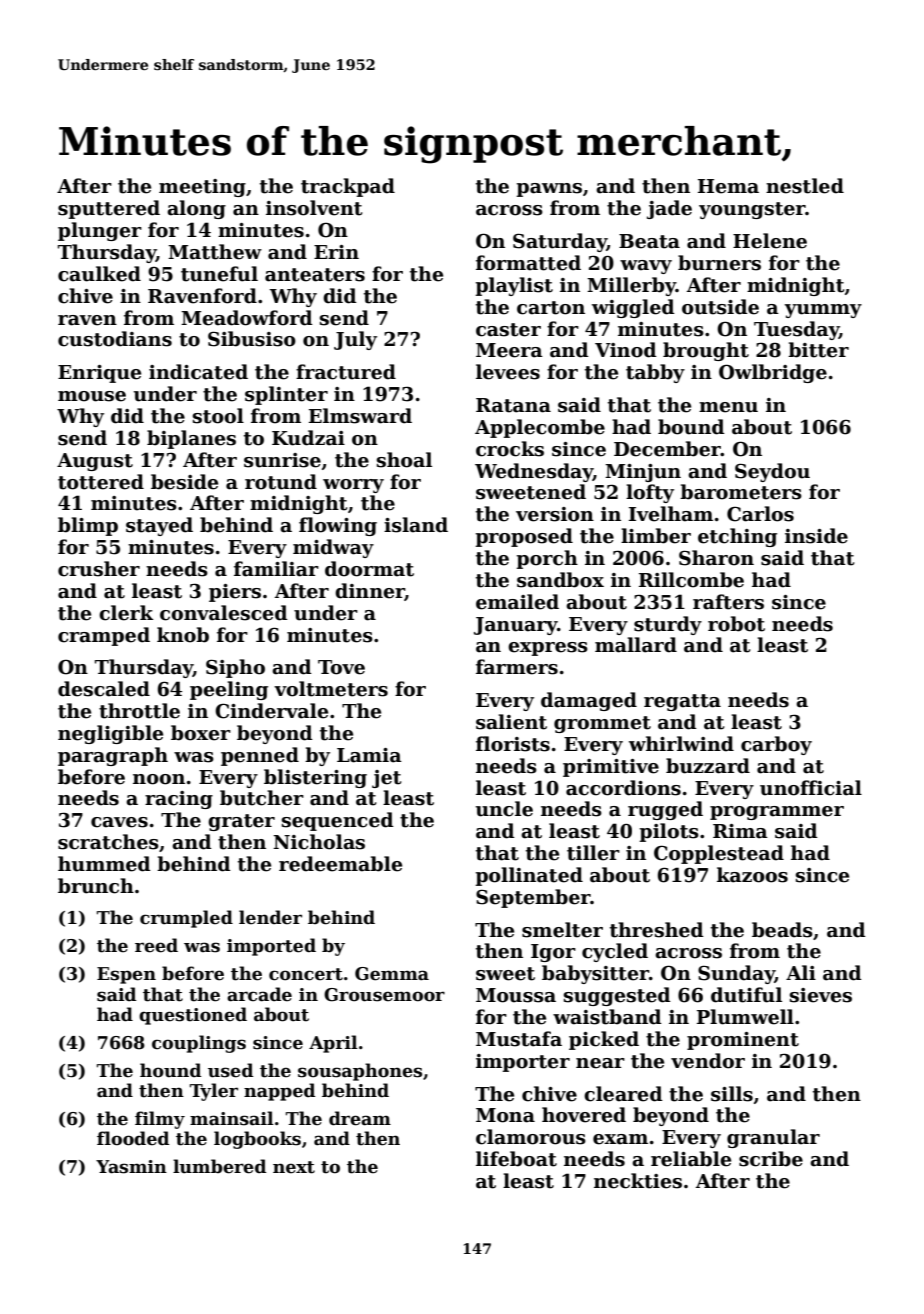 The height and width of the screenshot is (1314, 924). What do you see at coordinates (202, 188) in the screenshot?
I see `meeting` at bounding box center [202, 188].
